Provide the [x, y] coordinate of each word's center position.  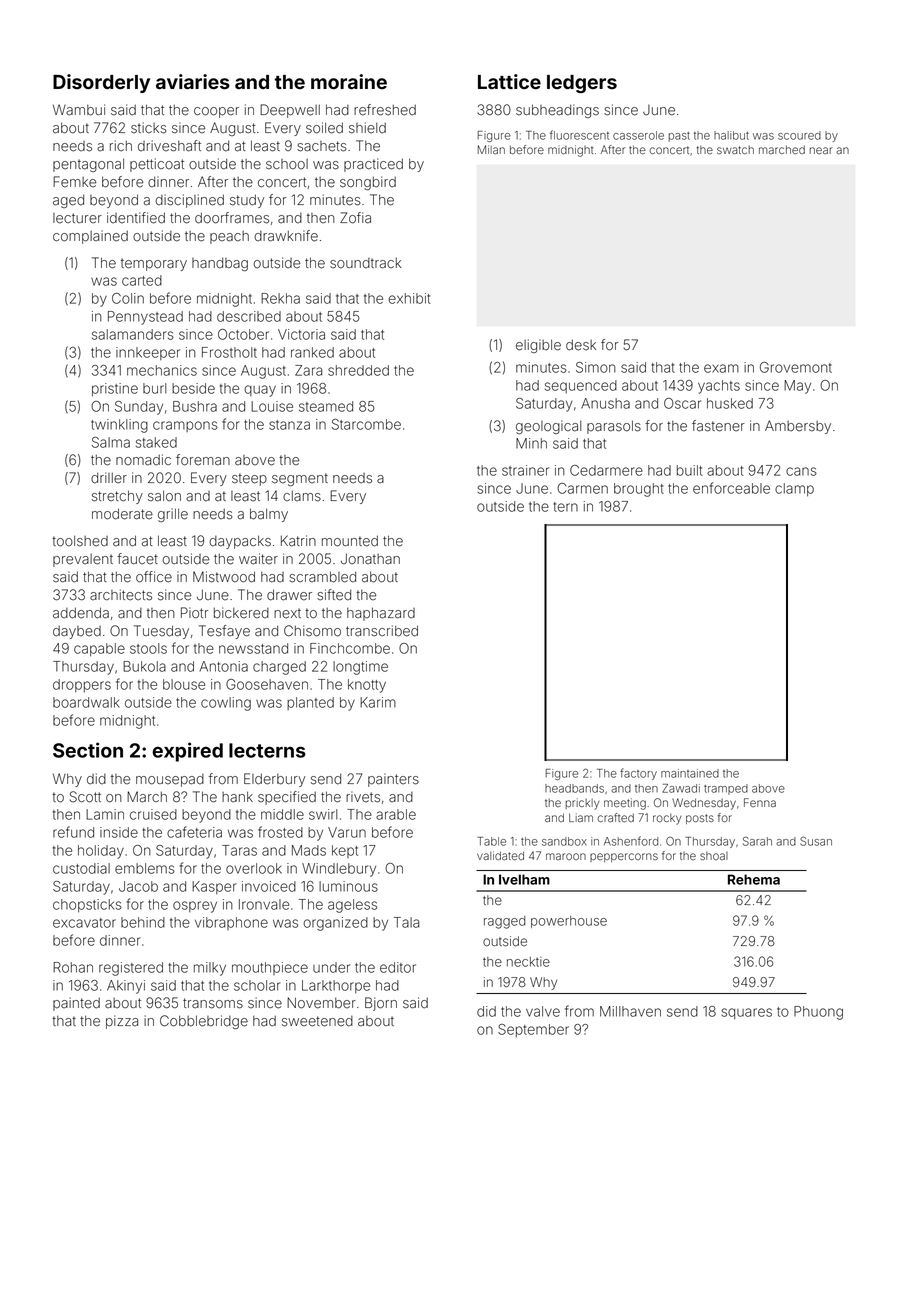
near [821, 150]
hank [237, 797]
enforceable [731, 488]
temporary [154, 264]
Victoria [301, 334]
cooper [216, 112]
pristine [115, 390]
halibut [731, 135]
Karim [378, 702]
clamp [794, 490]
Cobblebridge [204, 1022]
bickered [241, 613]
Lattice [509, 81]
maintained [690, 773]
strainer [525, 470]
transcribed [382, 631]
